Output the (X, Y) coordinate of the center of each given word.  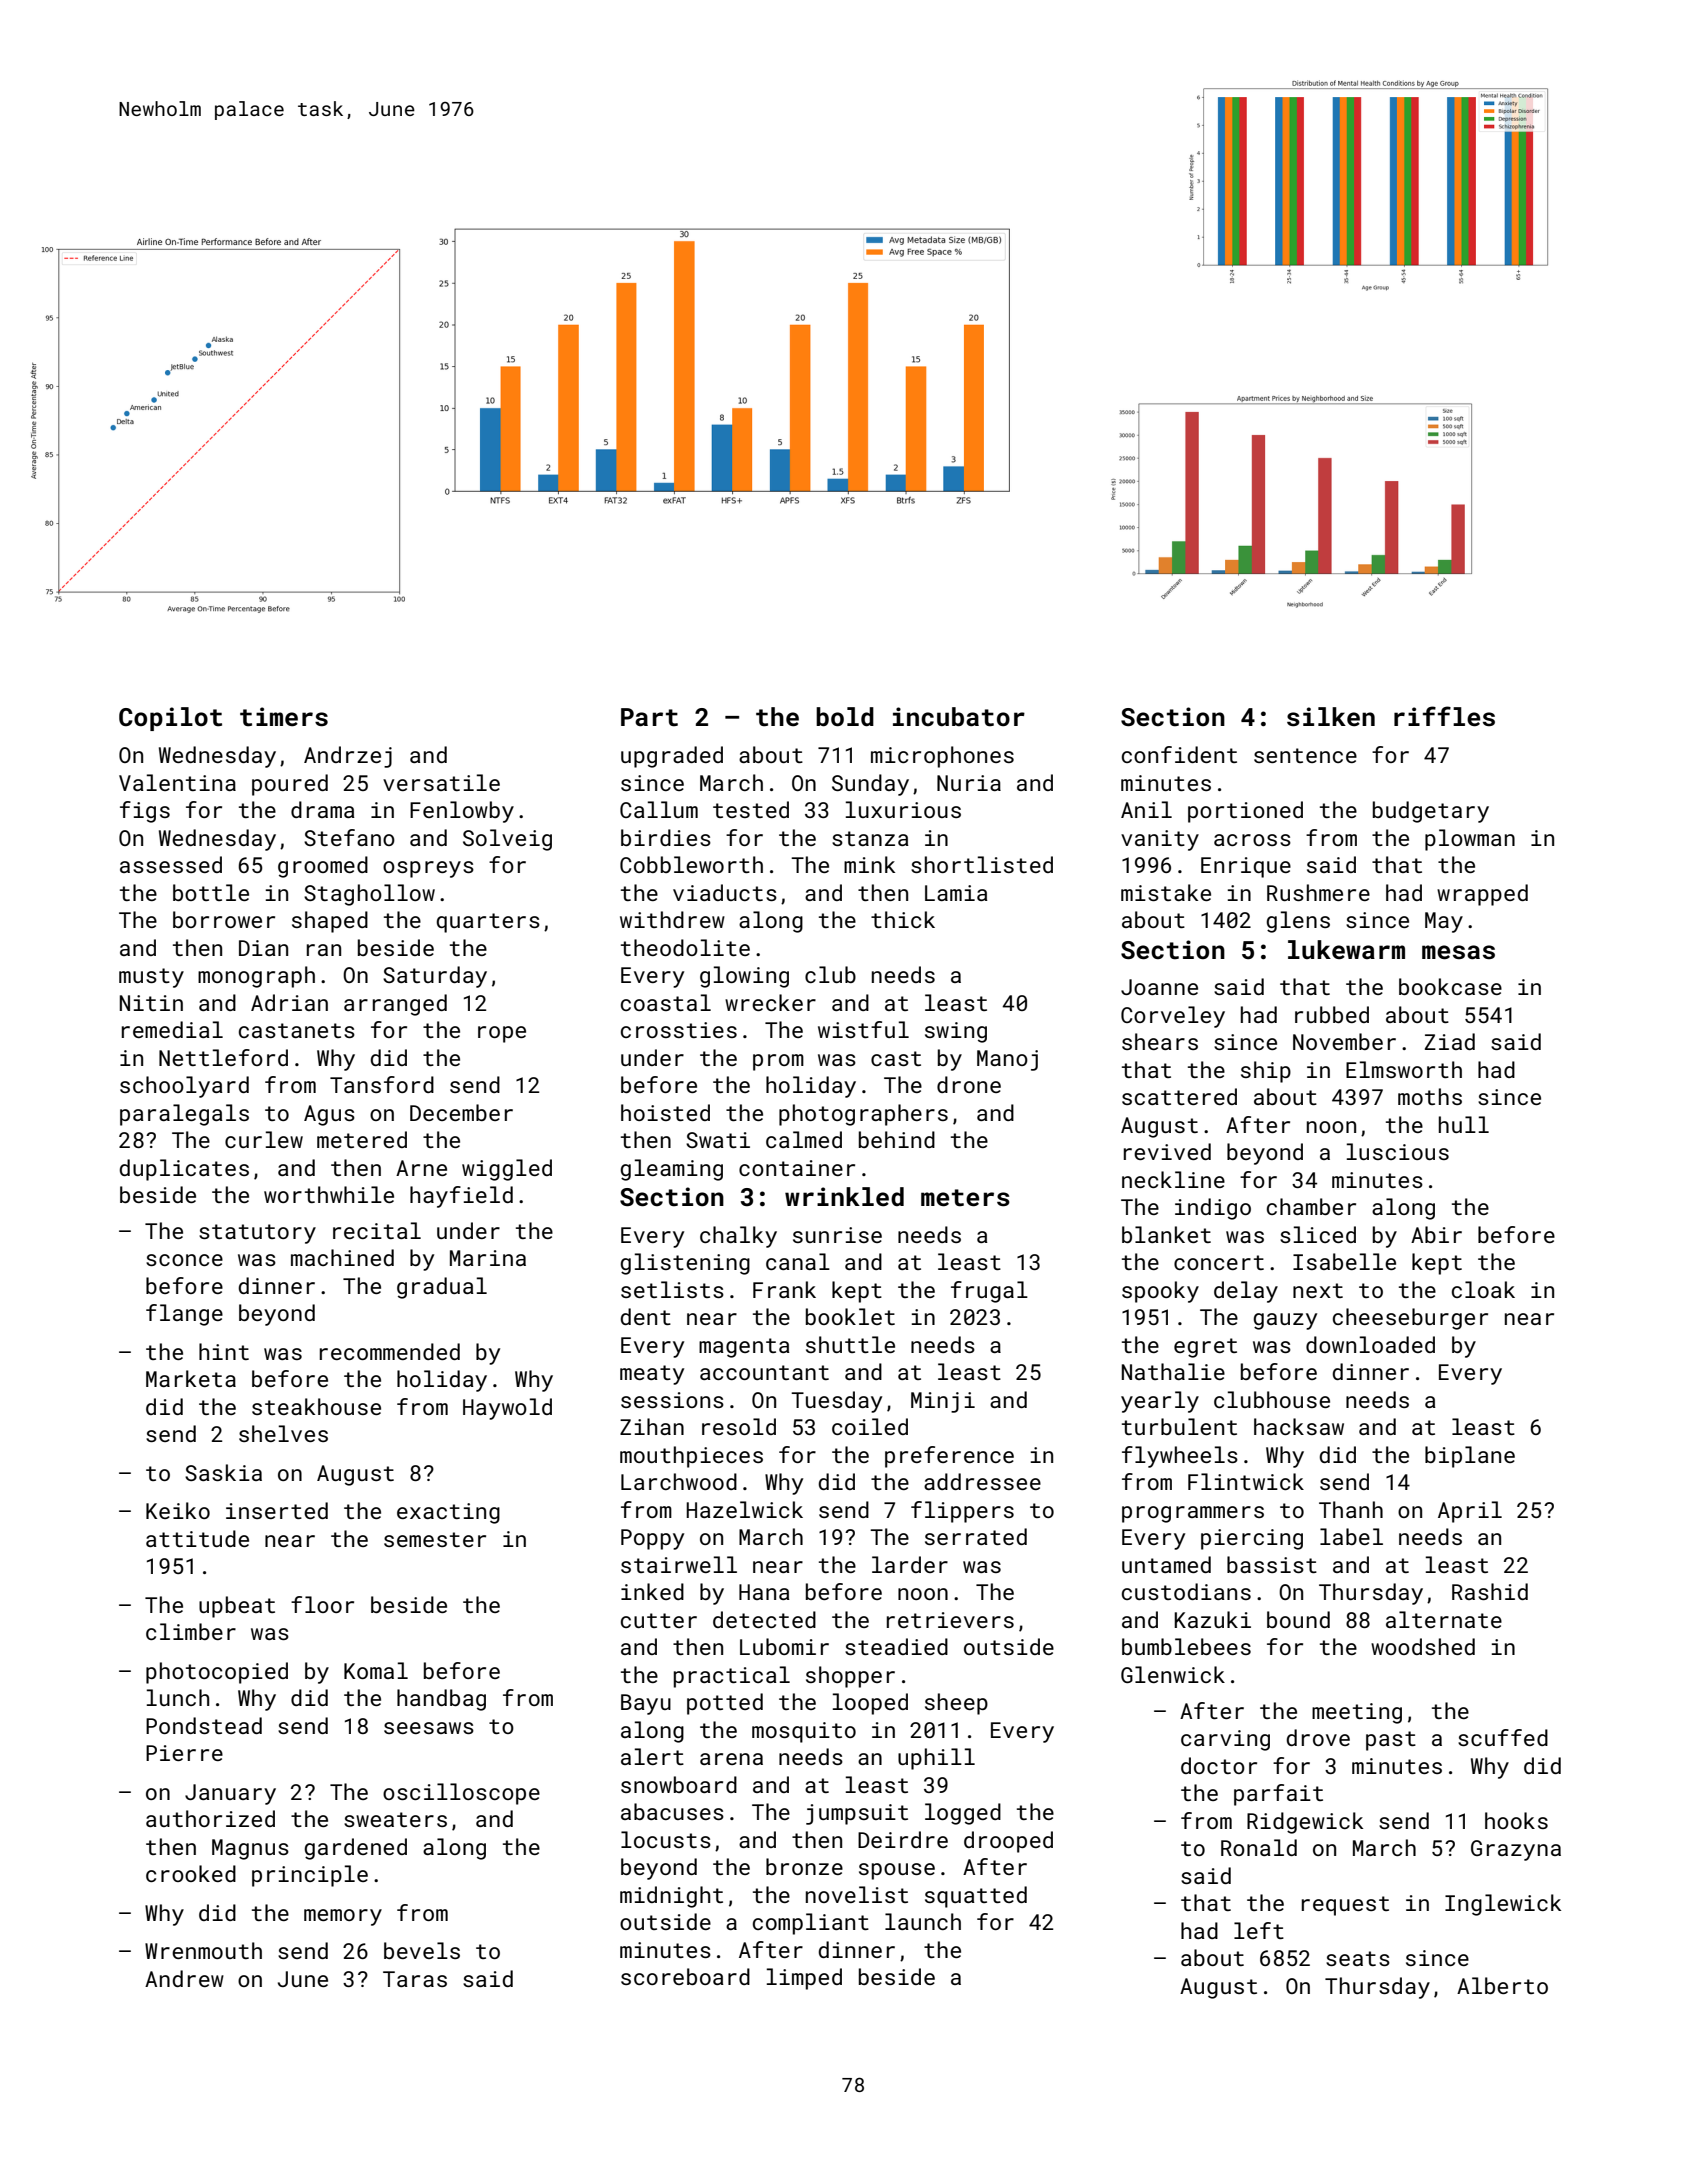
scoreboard (685, 1976)
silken (1331, 717)
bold (845, 717)
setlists (672, 1289)
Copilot (170, 719)
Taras (415, 1979)
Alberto (1502, 1985)
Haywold (507, 1409)
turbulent (1179, 1426)
